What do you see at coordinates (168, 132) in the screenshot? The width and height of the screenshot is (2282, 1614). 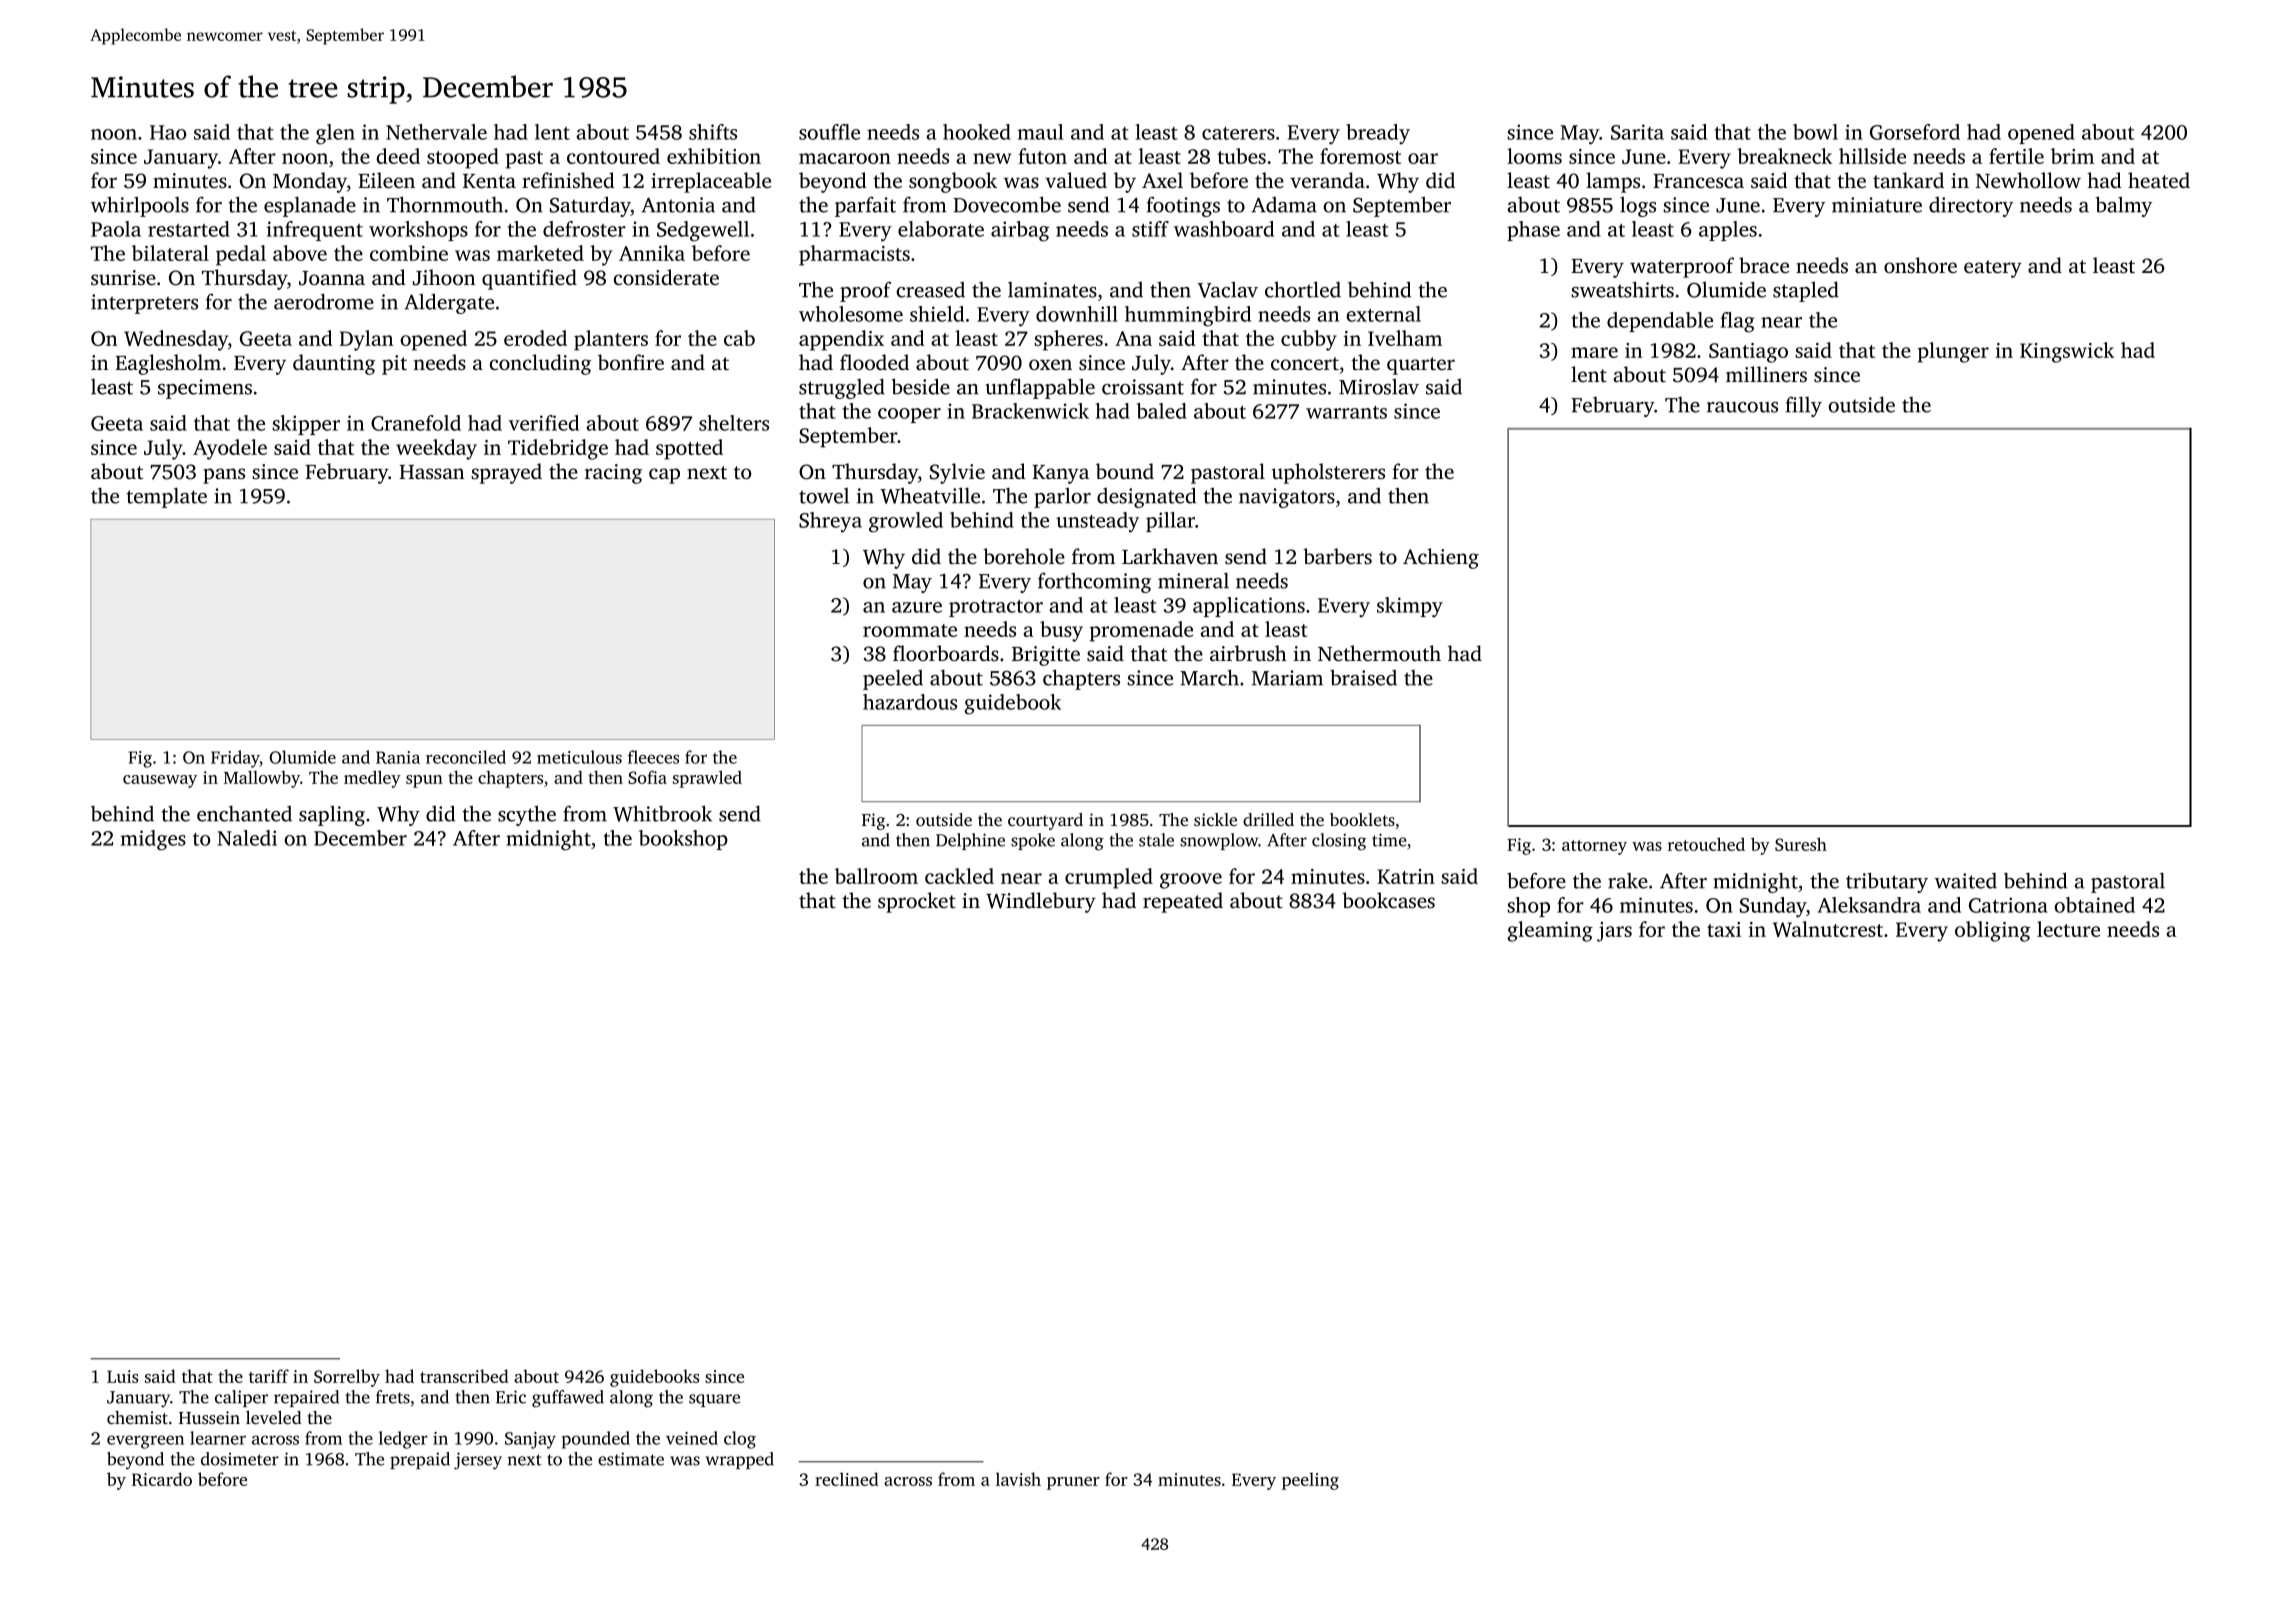 I see `Hao` at bounding box center [168, 132].
